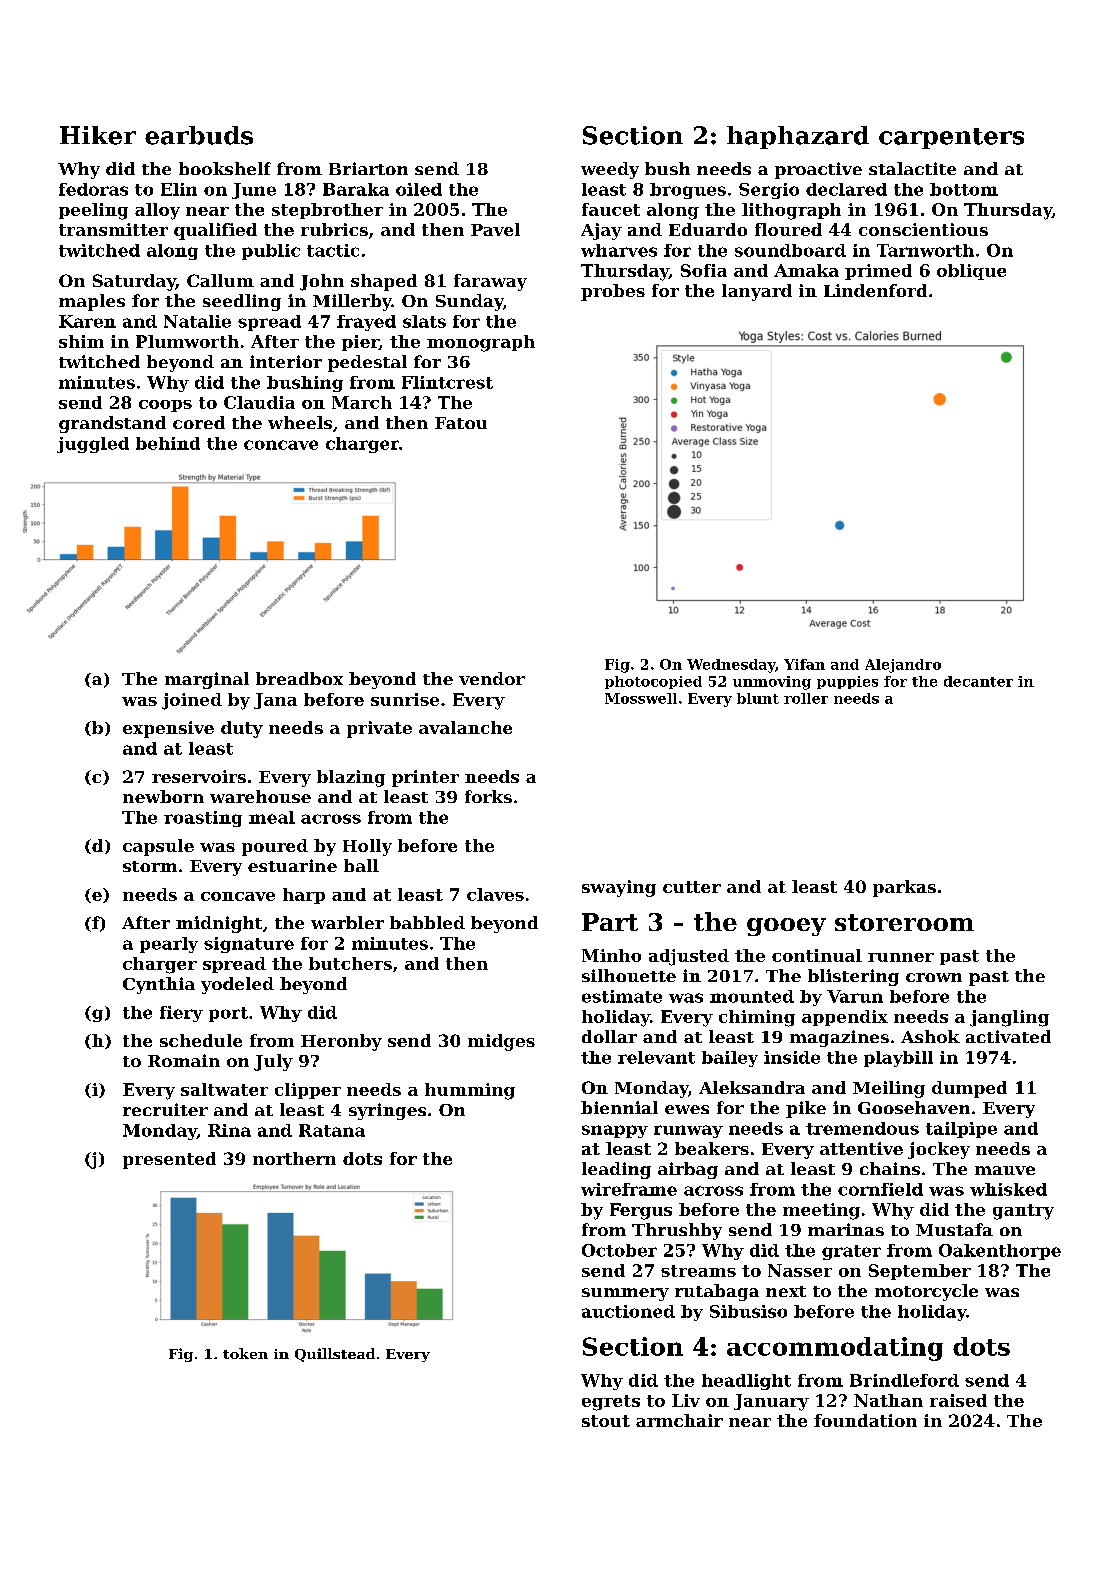  I want to click on haphazard, so click(798, 137).
